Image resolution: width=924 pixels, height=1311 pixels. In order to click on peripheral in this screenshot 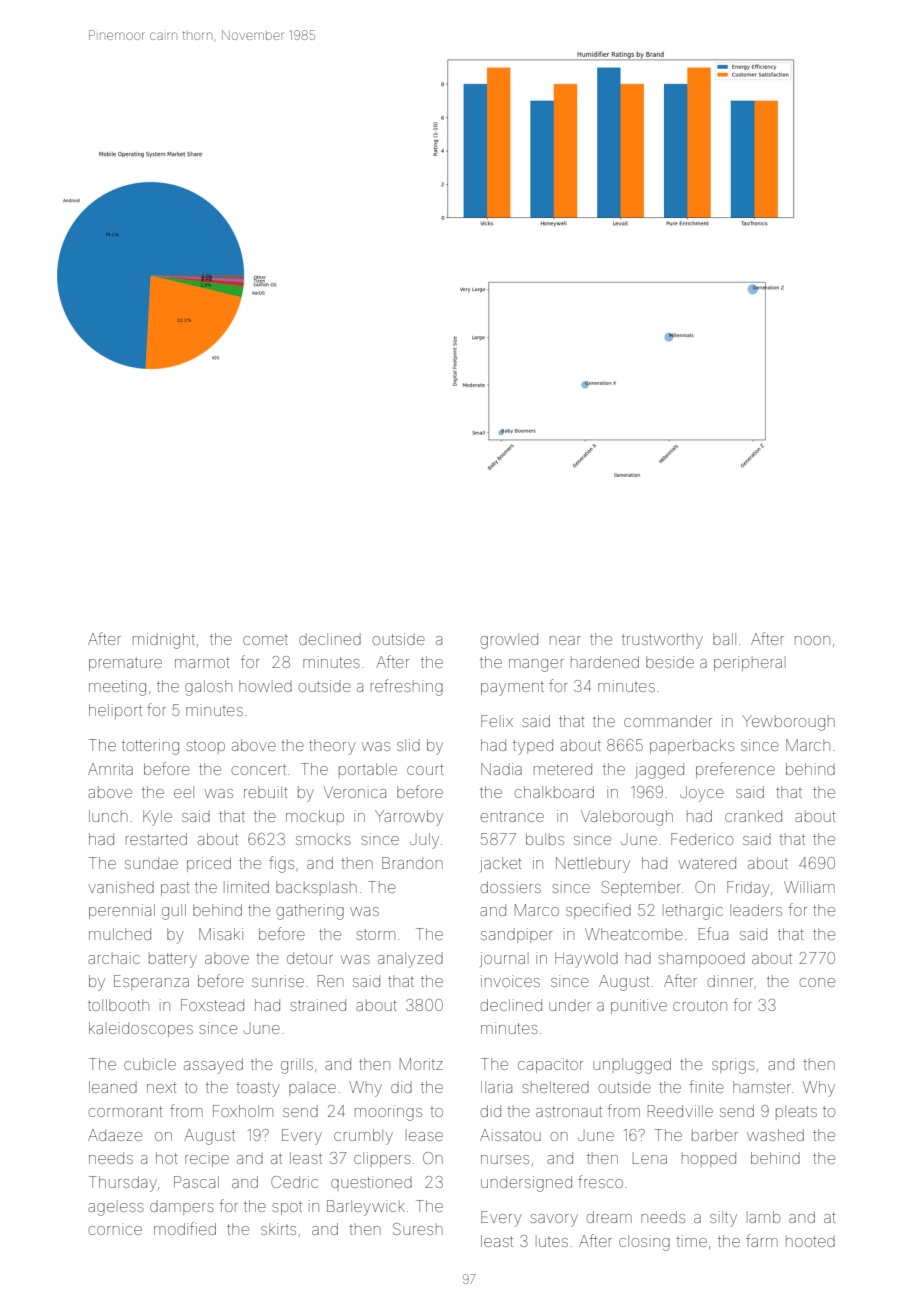, I will do `click(750, 663)`.
